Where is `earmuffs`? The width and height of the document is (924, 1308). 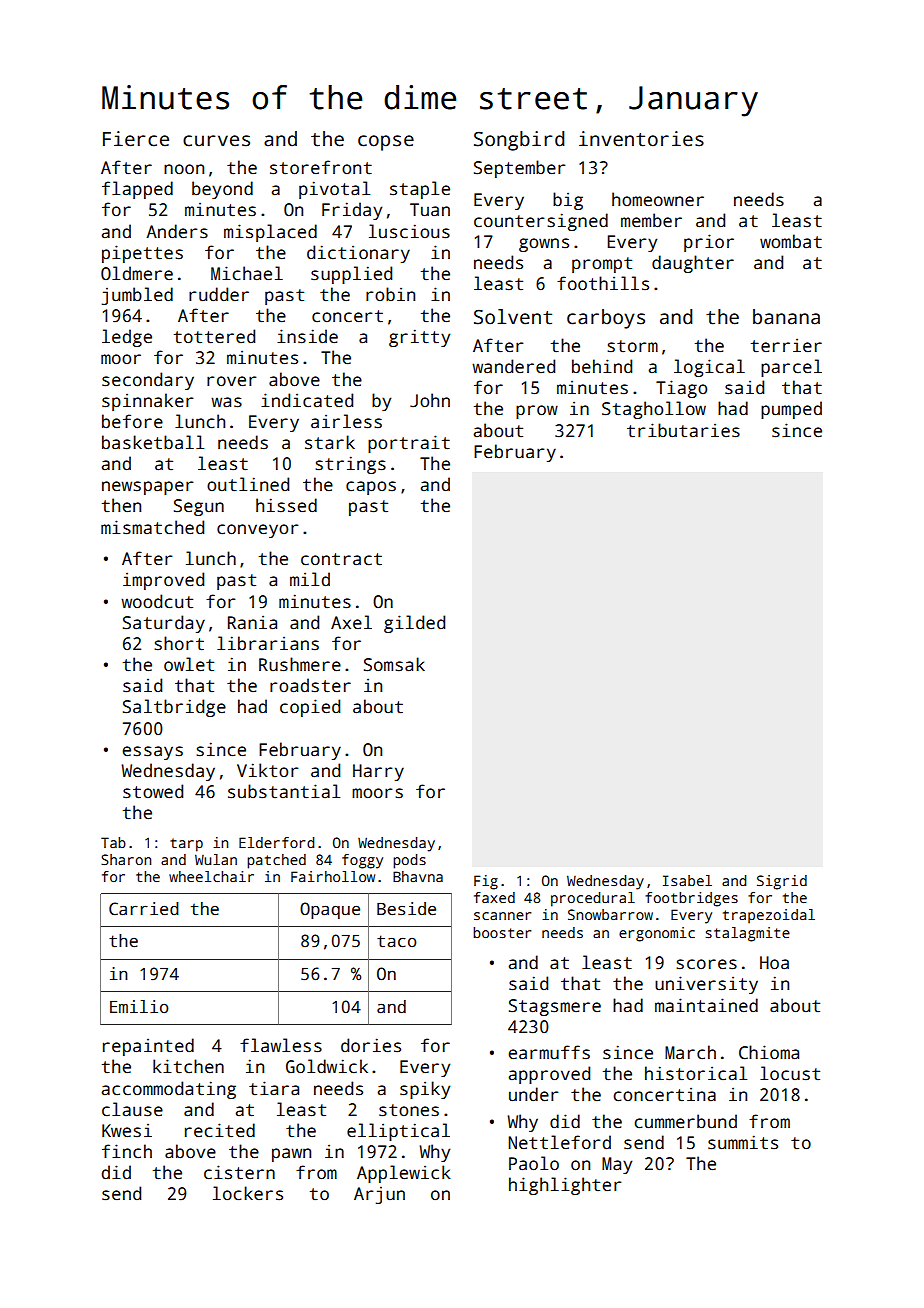 earmuffs is located at coordinates (549, 1052).
